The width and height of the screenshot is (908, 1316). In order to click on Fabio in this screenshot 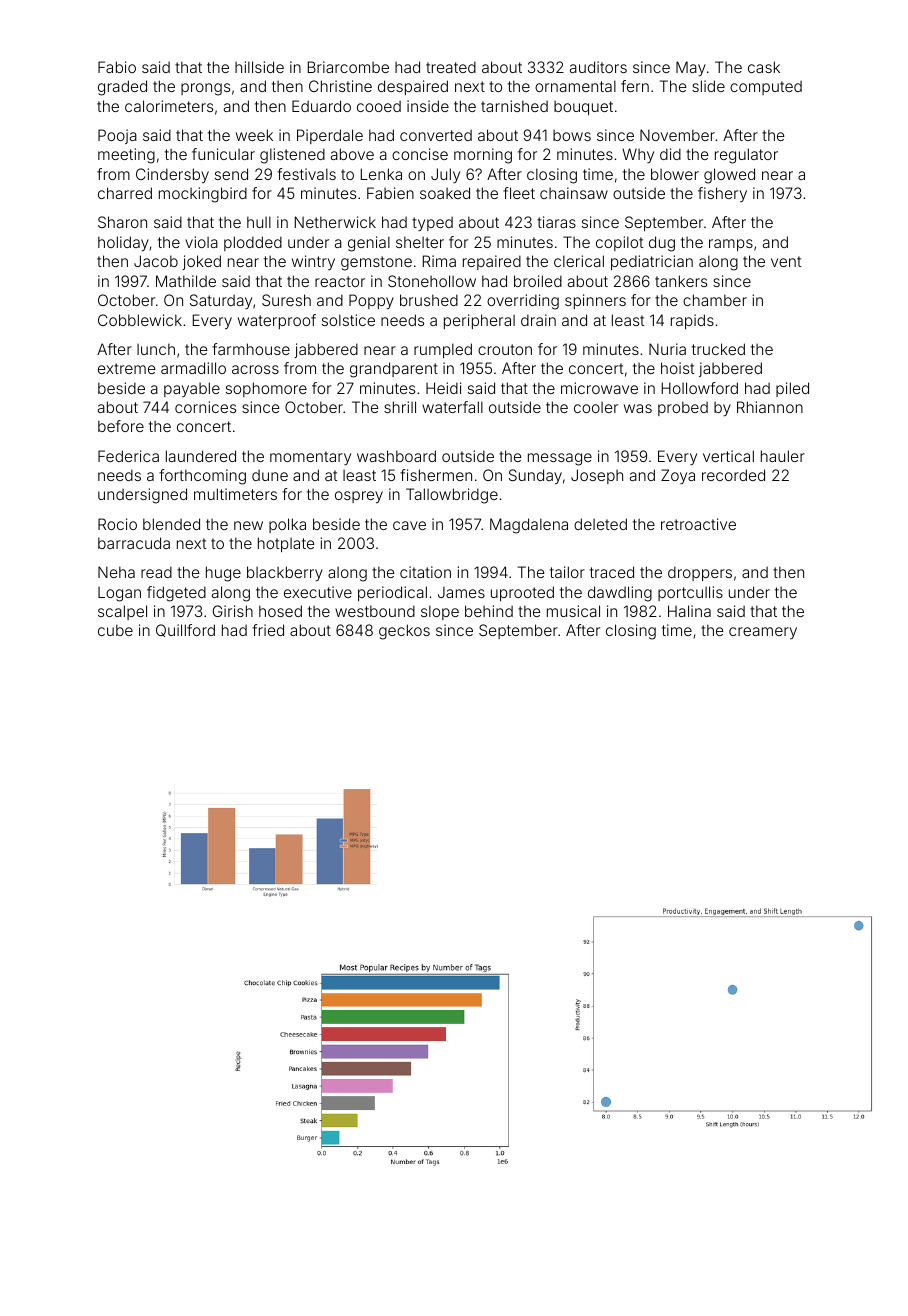, I will do `click(117, 67)`.
